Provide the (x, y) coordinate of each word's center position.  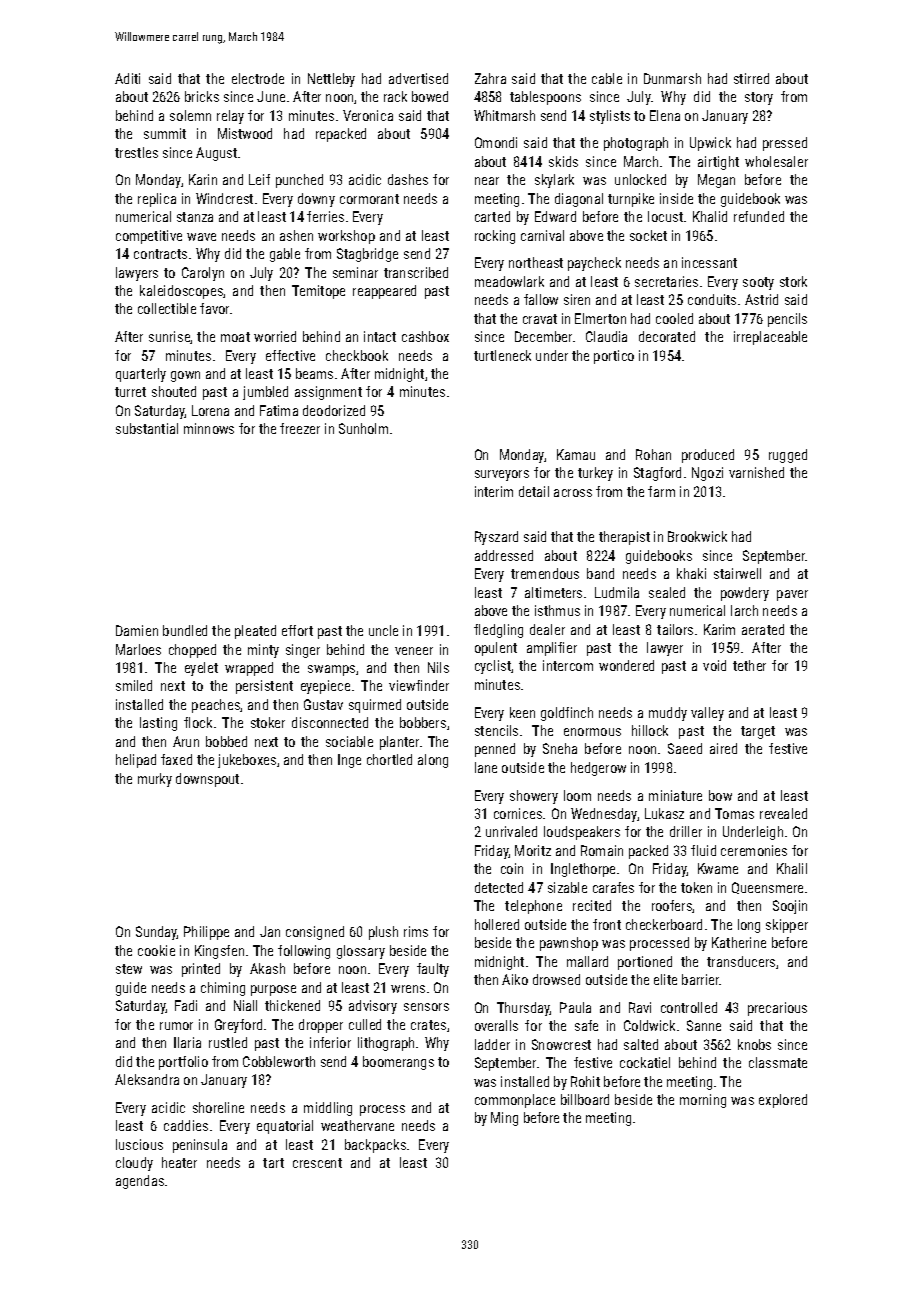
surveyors (502, 475)
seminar (355, 272)
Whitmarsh (504, 115)
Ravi (640, 1007)
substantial (147, 428)
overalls (496, 1025)
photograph (636, 144)
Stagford (657, 474)
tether (749, 665)
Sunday (156, 933)
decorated (667, 336)
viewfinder (419, 685)
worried (275, 336)
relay (230, 117)
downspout (207, 780)
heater (179, 1162)
